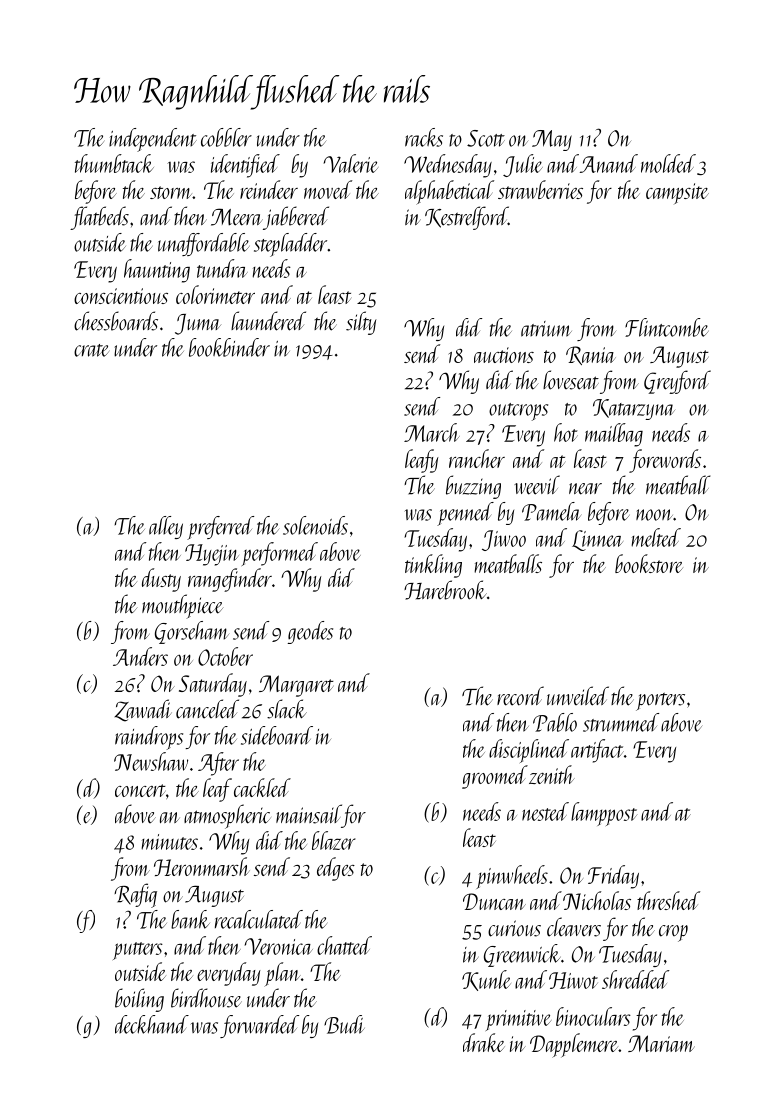  I want to click on racks, so click(424, 137).
